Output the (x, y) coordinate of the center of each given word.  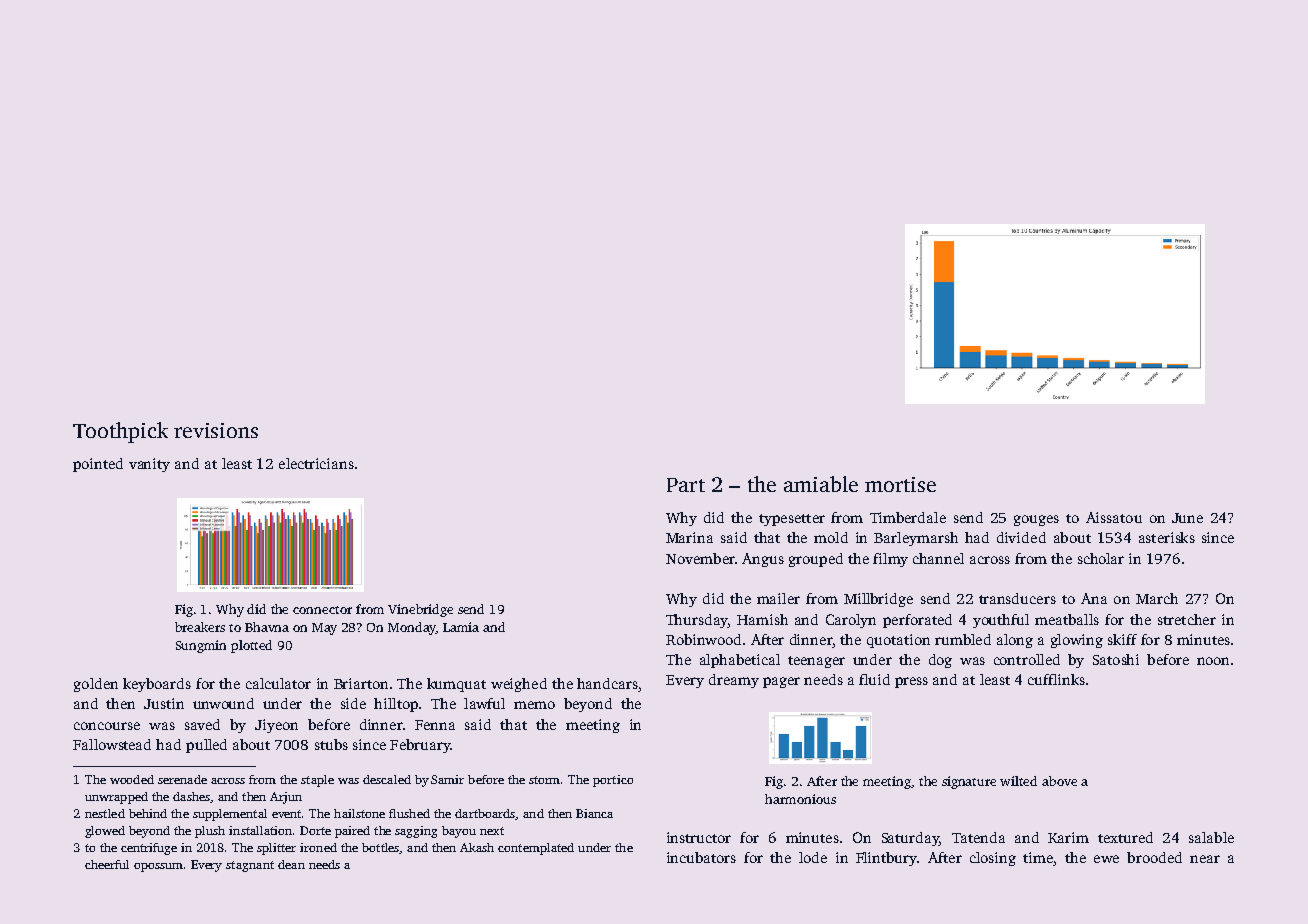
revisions (216, 430)
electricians (316, 463)
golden (96, 685)
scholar (1101, 558)
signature (969, 782)
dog (940, 661)
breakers (200, 627)
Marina (689, 537)
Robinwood (703, 639)
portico (613, 781)
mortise (900, 484)
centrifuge (149, 849)
